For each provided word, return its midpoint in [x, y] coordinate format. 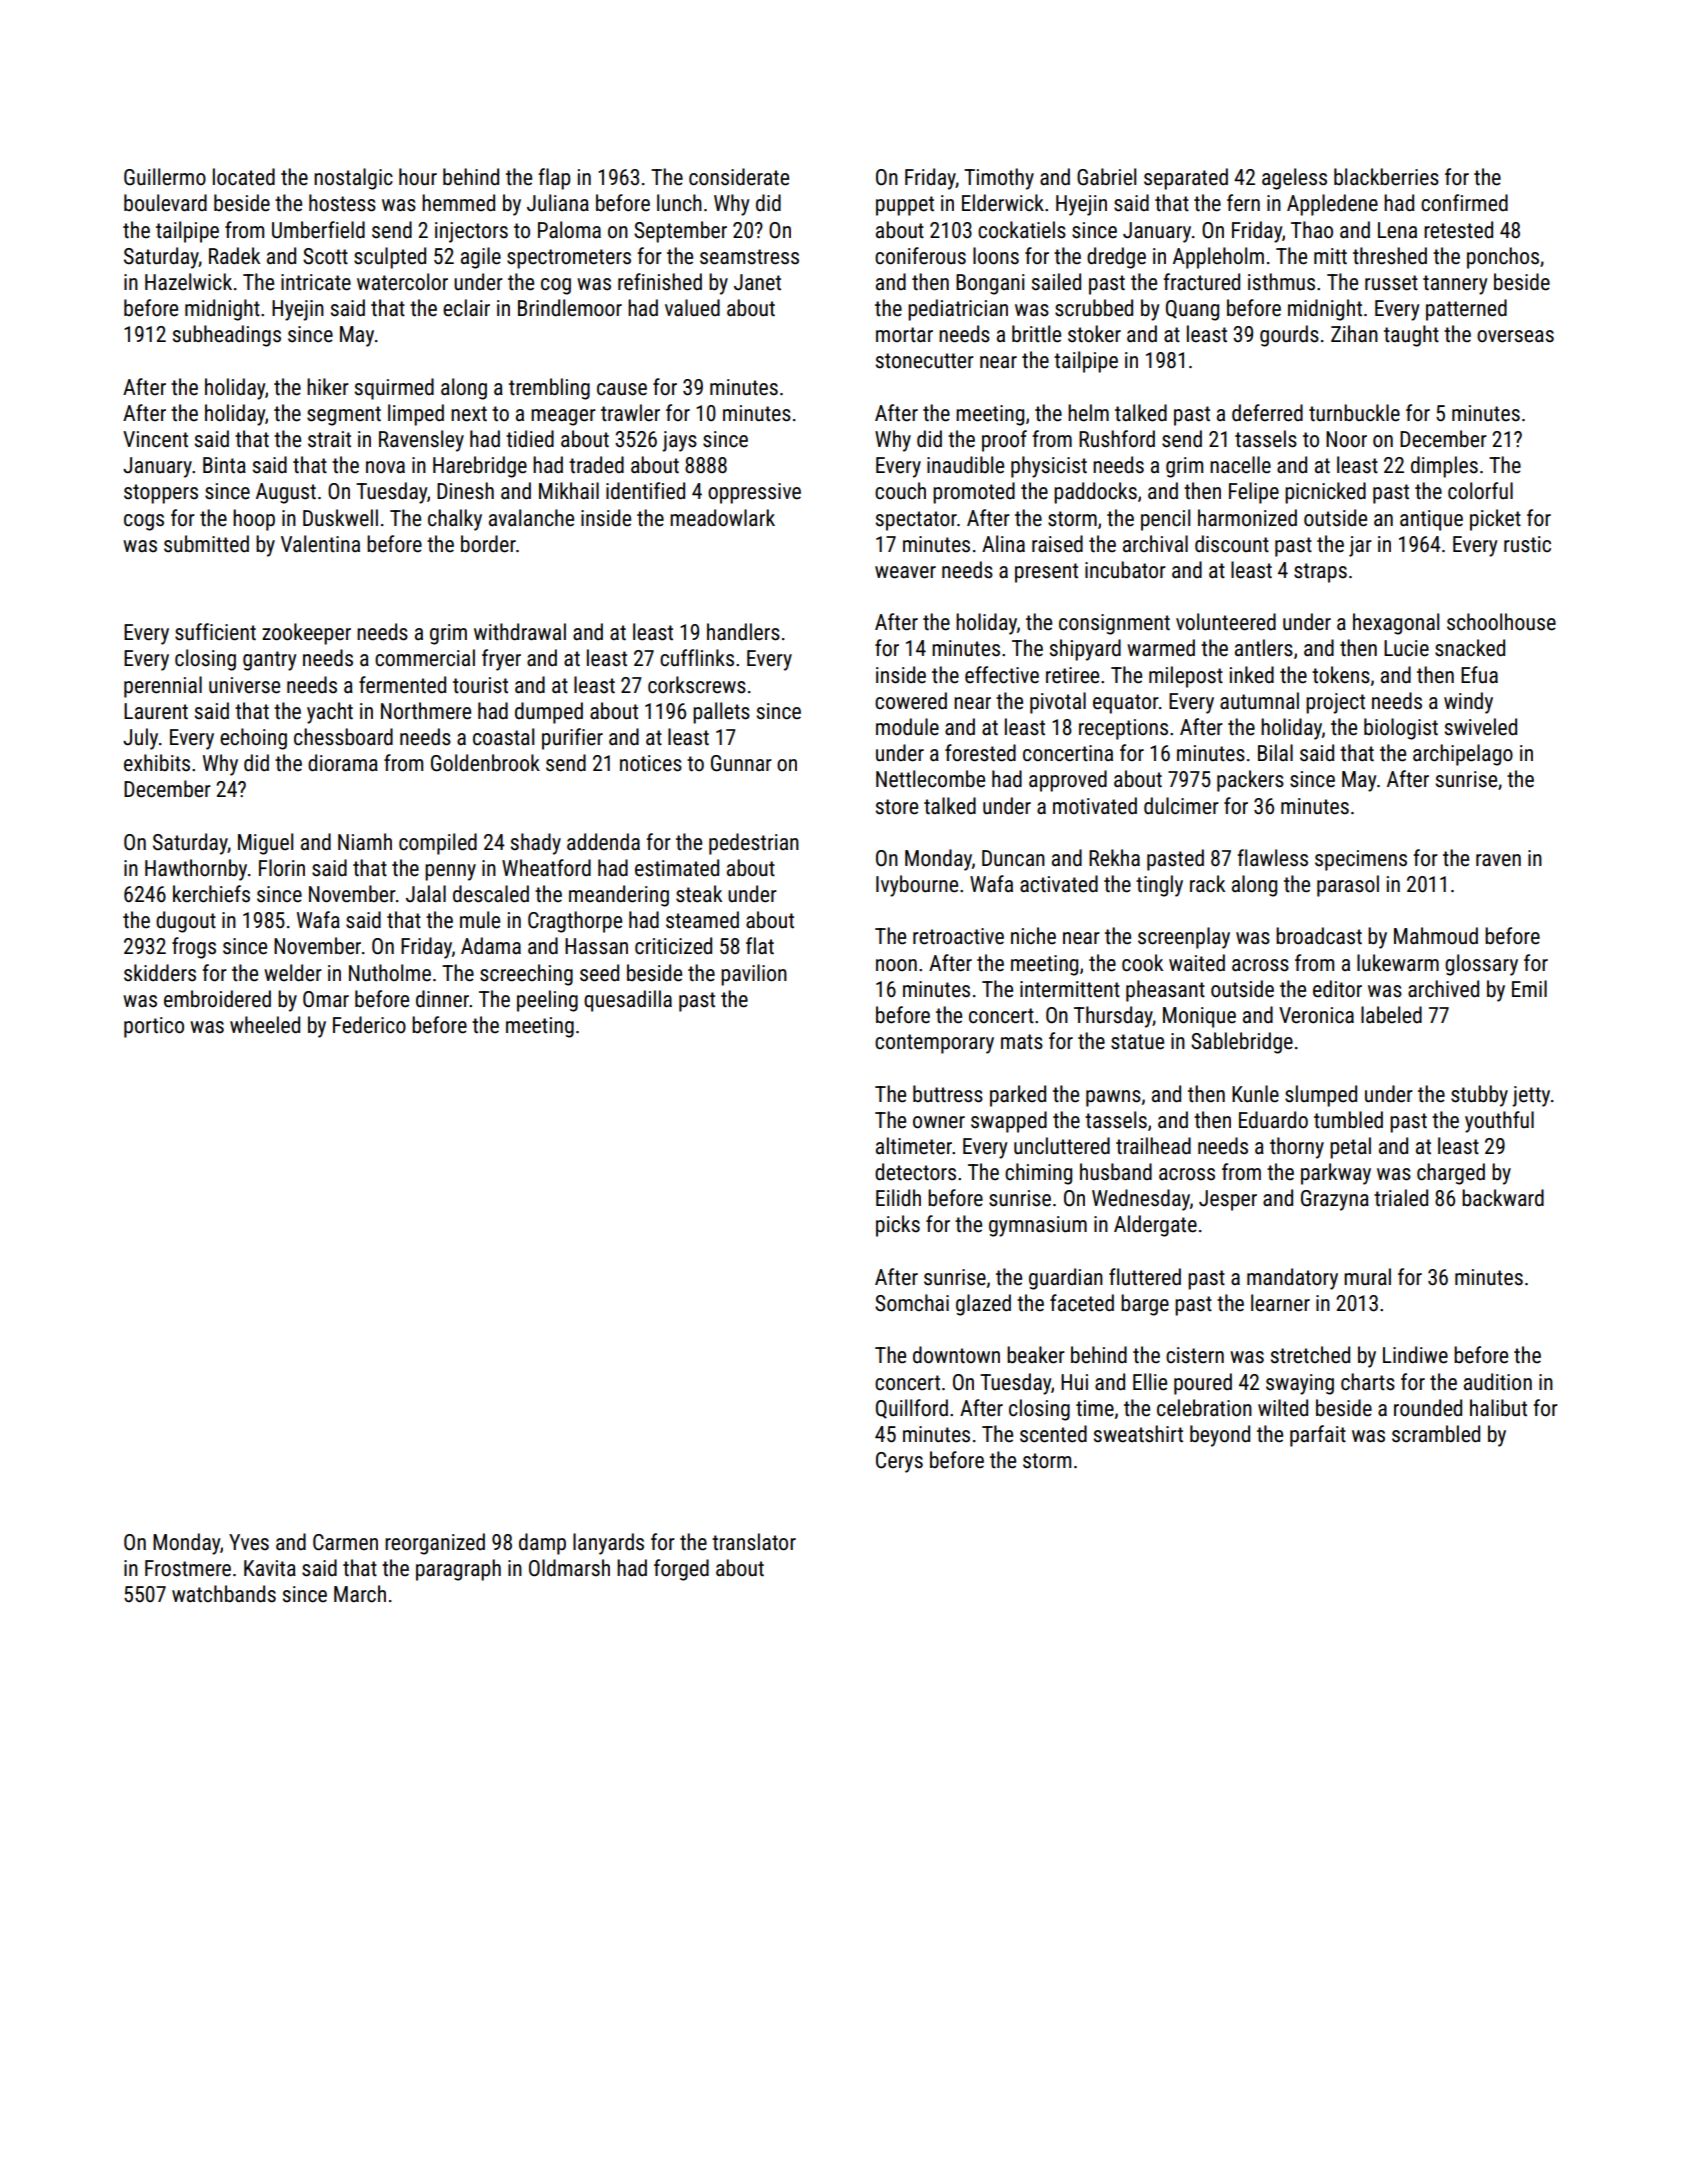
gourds [1289, 336]
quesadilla [628, 1001]
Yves [249, 1542]
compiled [438, 844]
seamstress [749, 257]
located [244, 177]
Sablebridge [1242, 1043]
